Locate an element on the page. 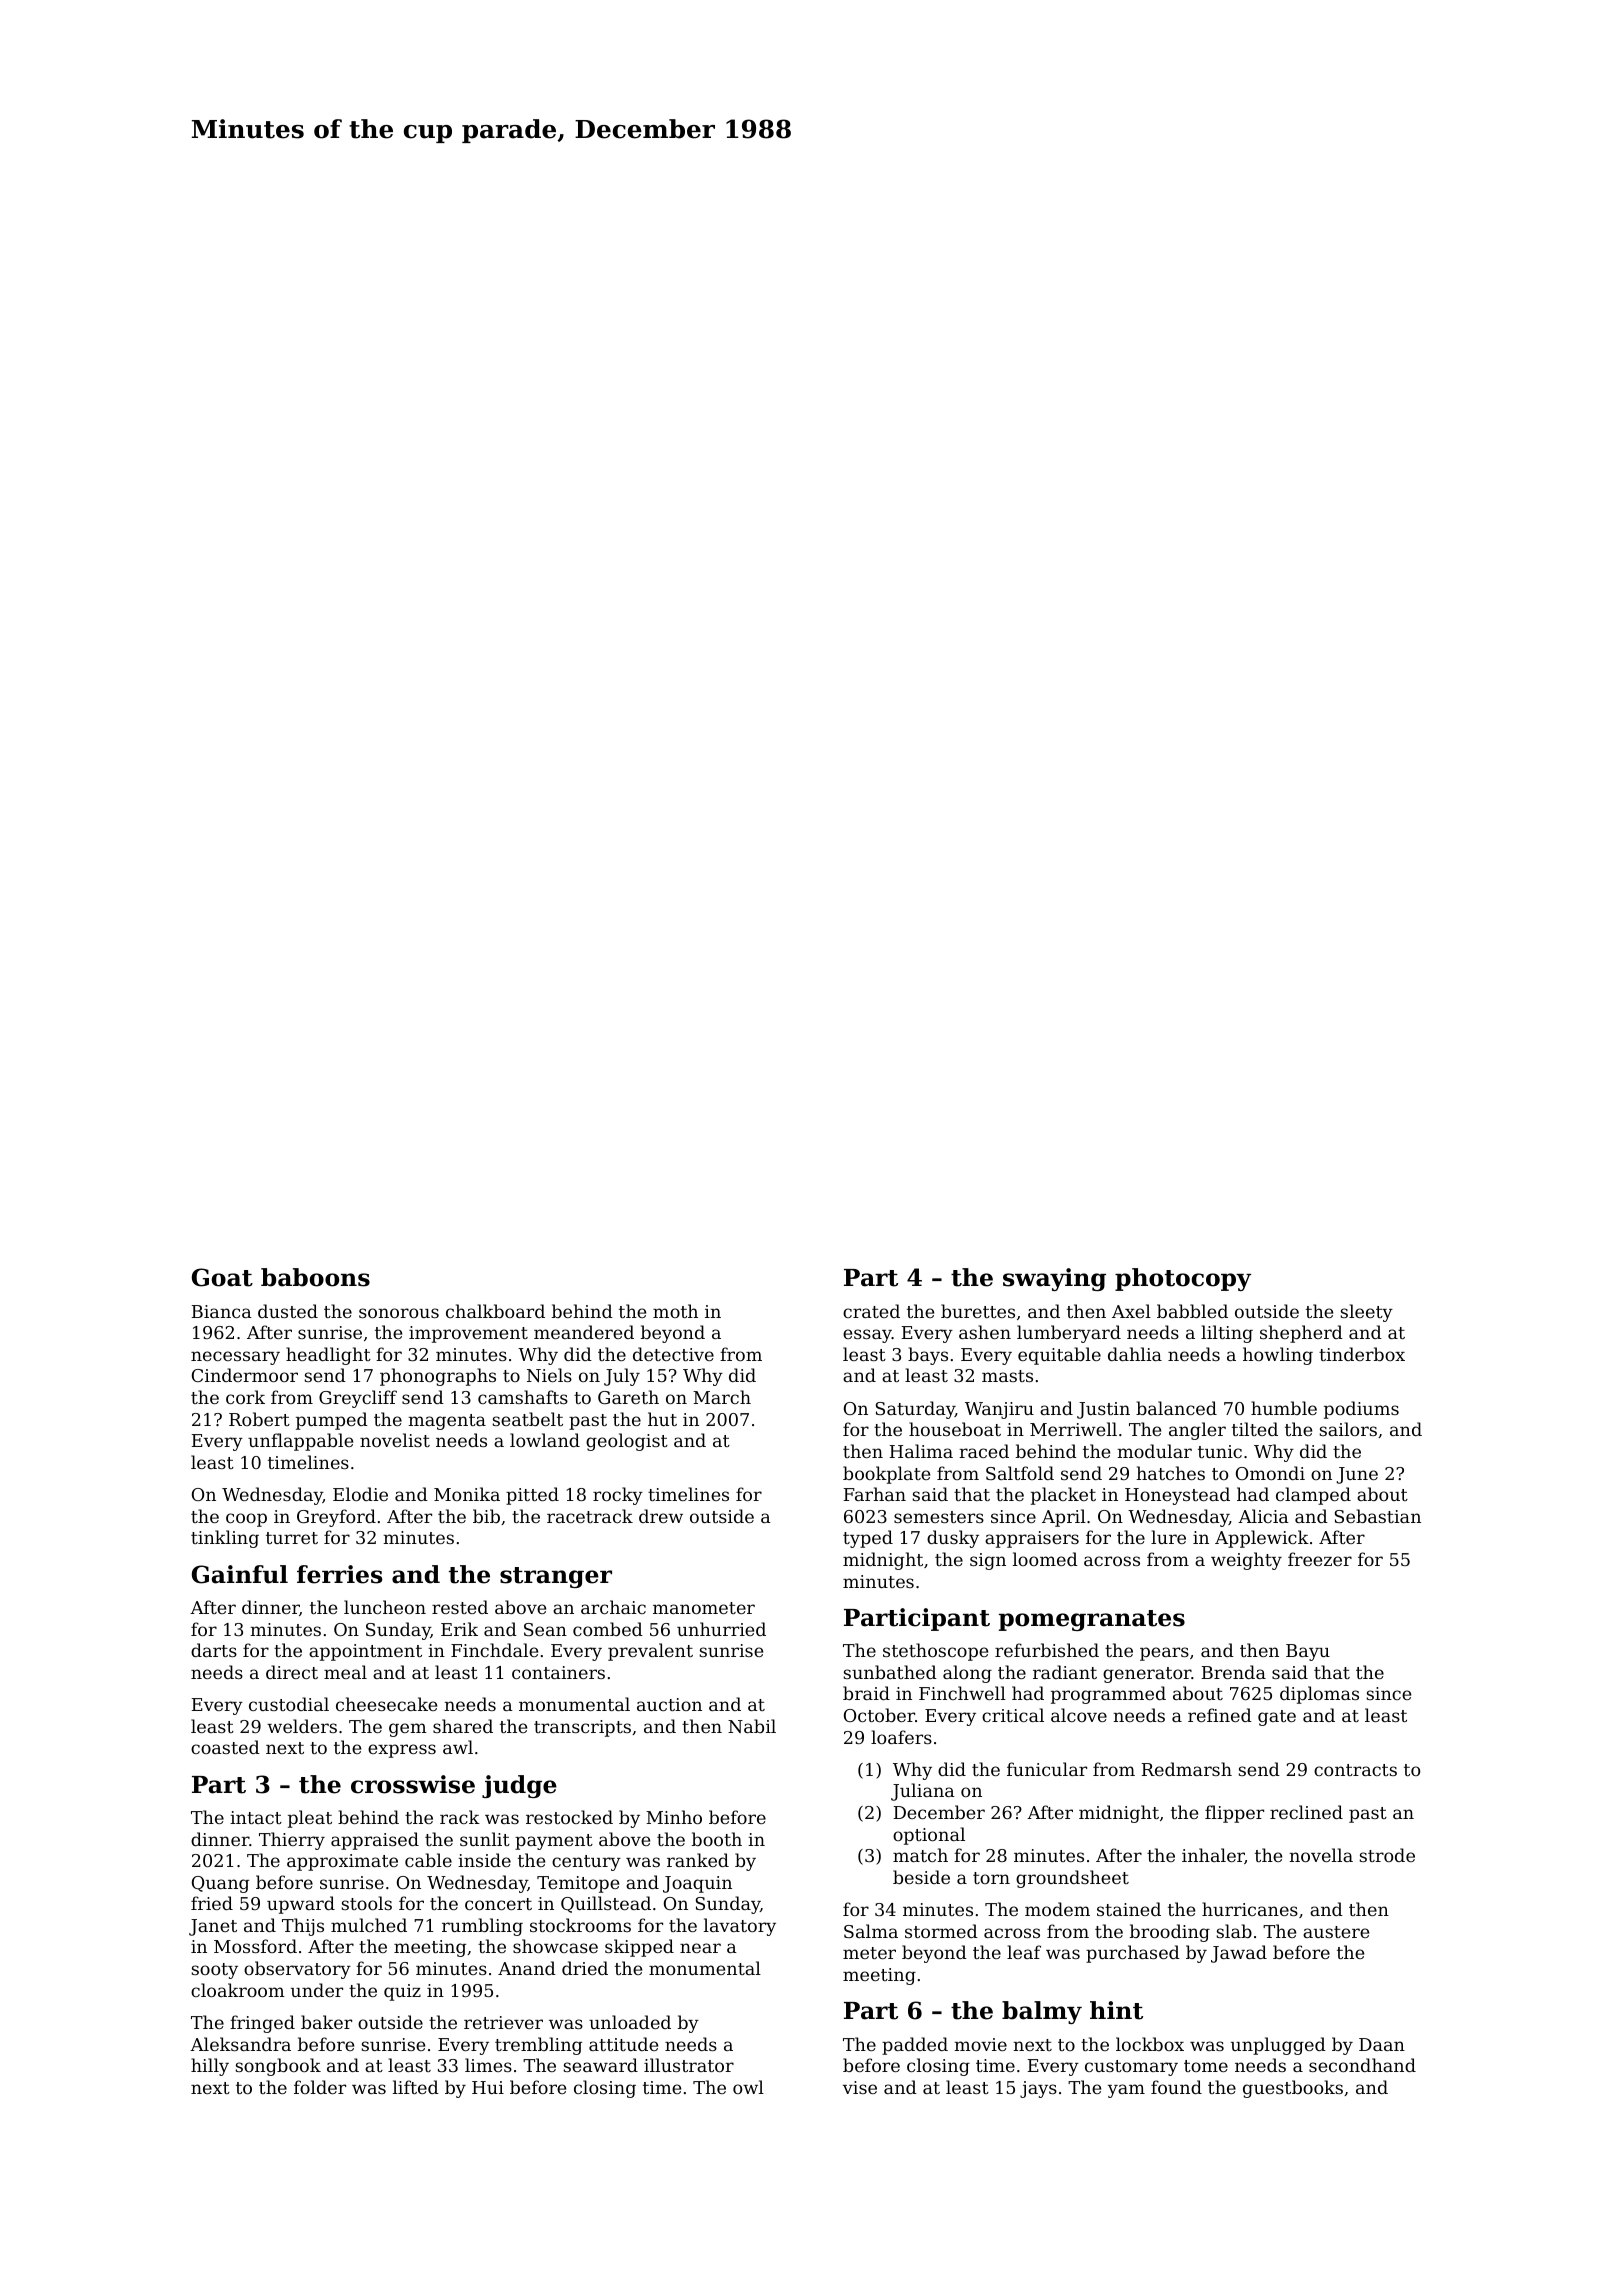 Image resolution: width=1620 pixels, height=2292 pixels. swaying is located at coordinates (1054, 1279).
